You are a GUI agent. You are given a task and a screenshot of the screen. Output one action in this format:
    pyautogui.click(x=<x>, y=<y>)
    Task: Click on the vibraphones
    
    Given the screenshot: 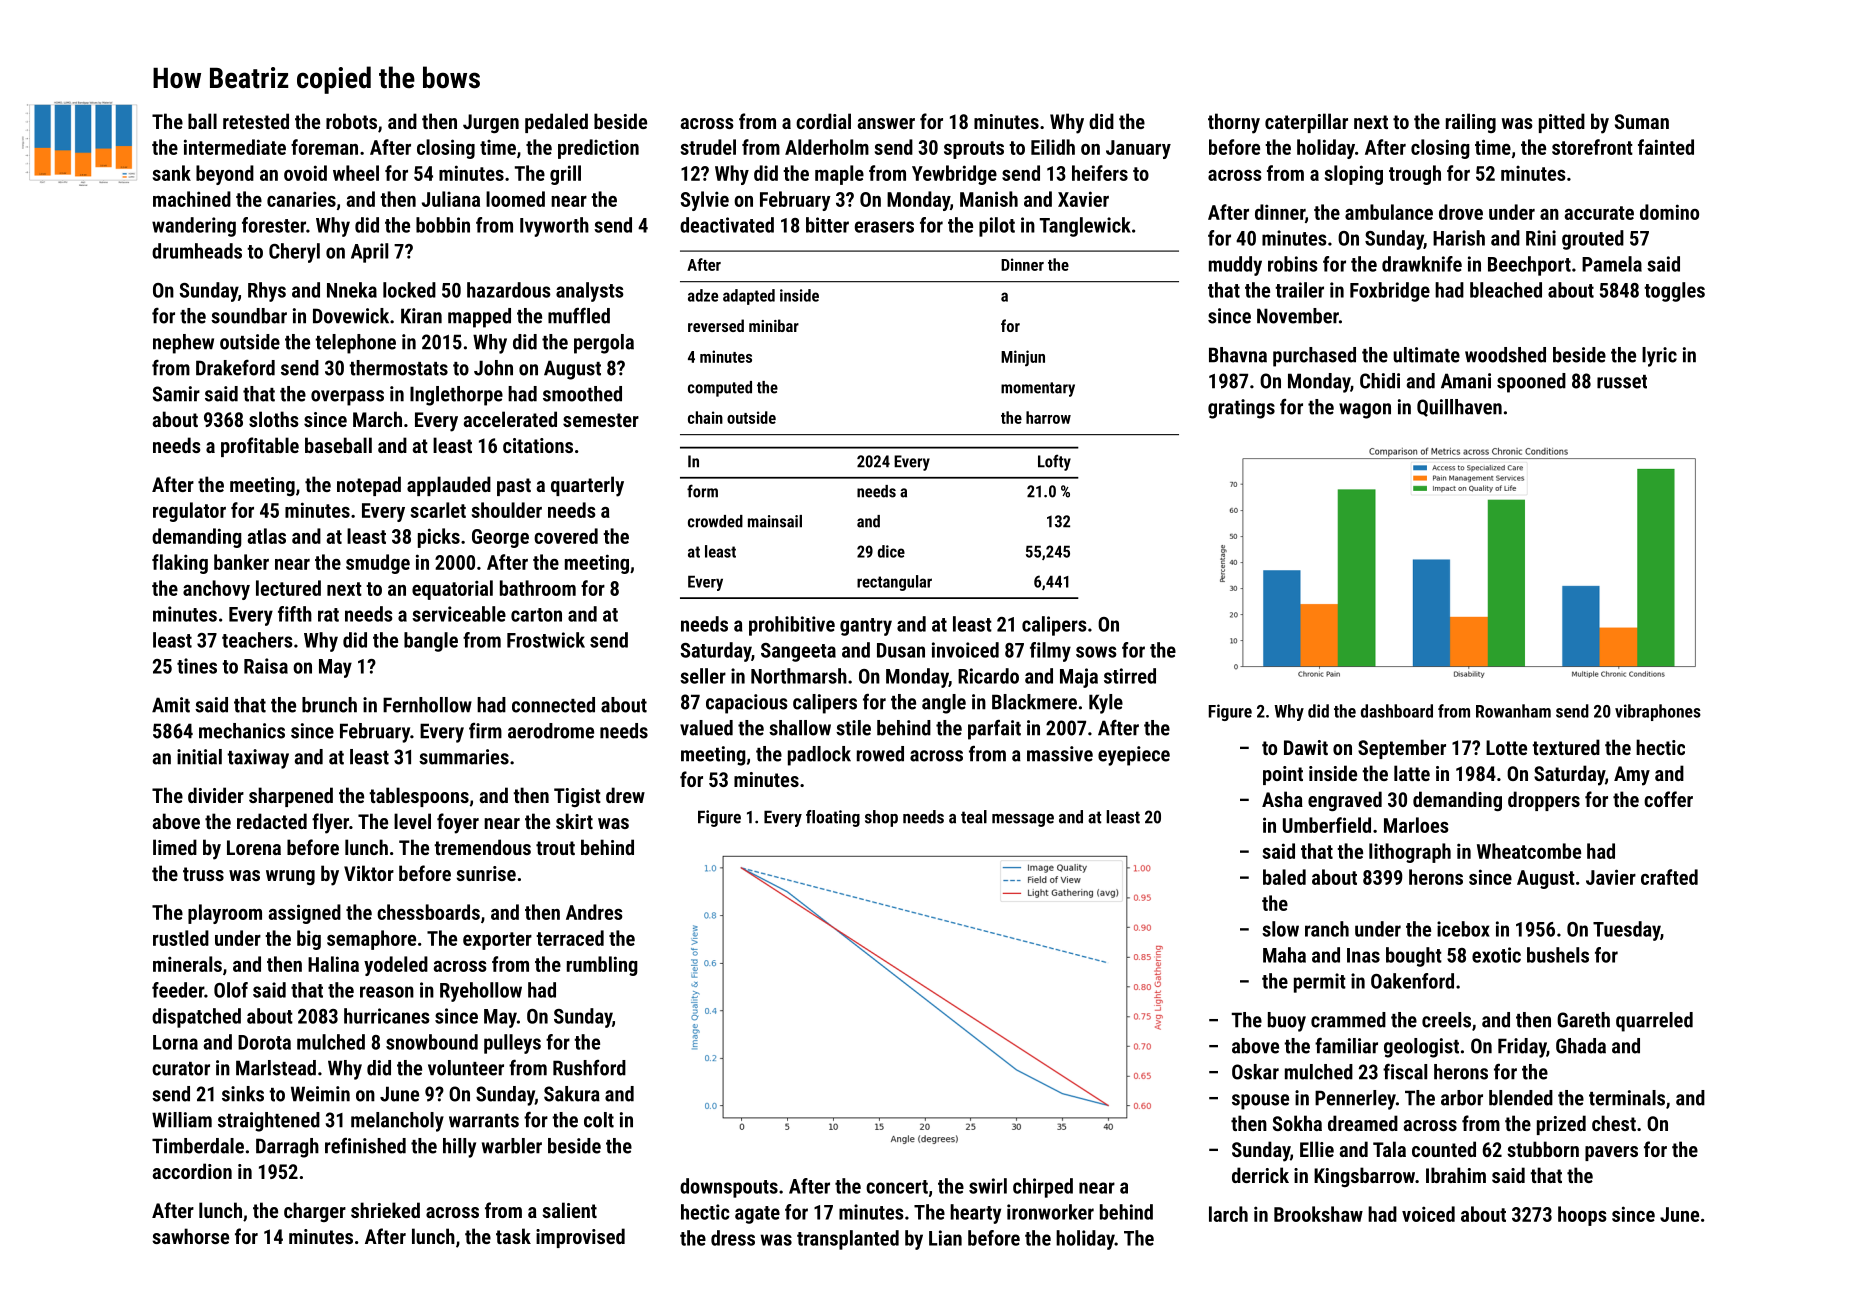 What is the action you would take?
    pyautogui.click(x=1658, y=712)
